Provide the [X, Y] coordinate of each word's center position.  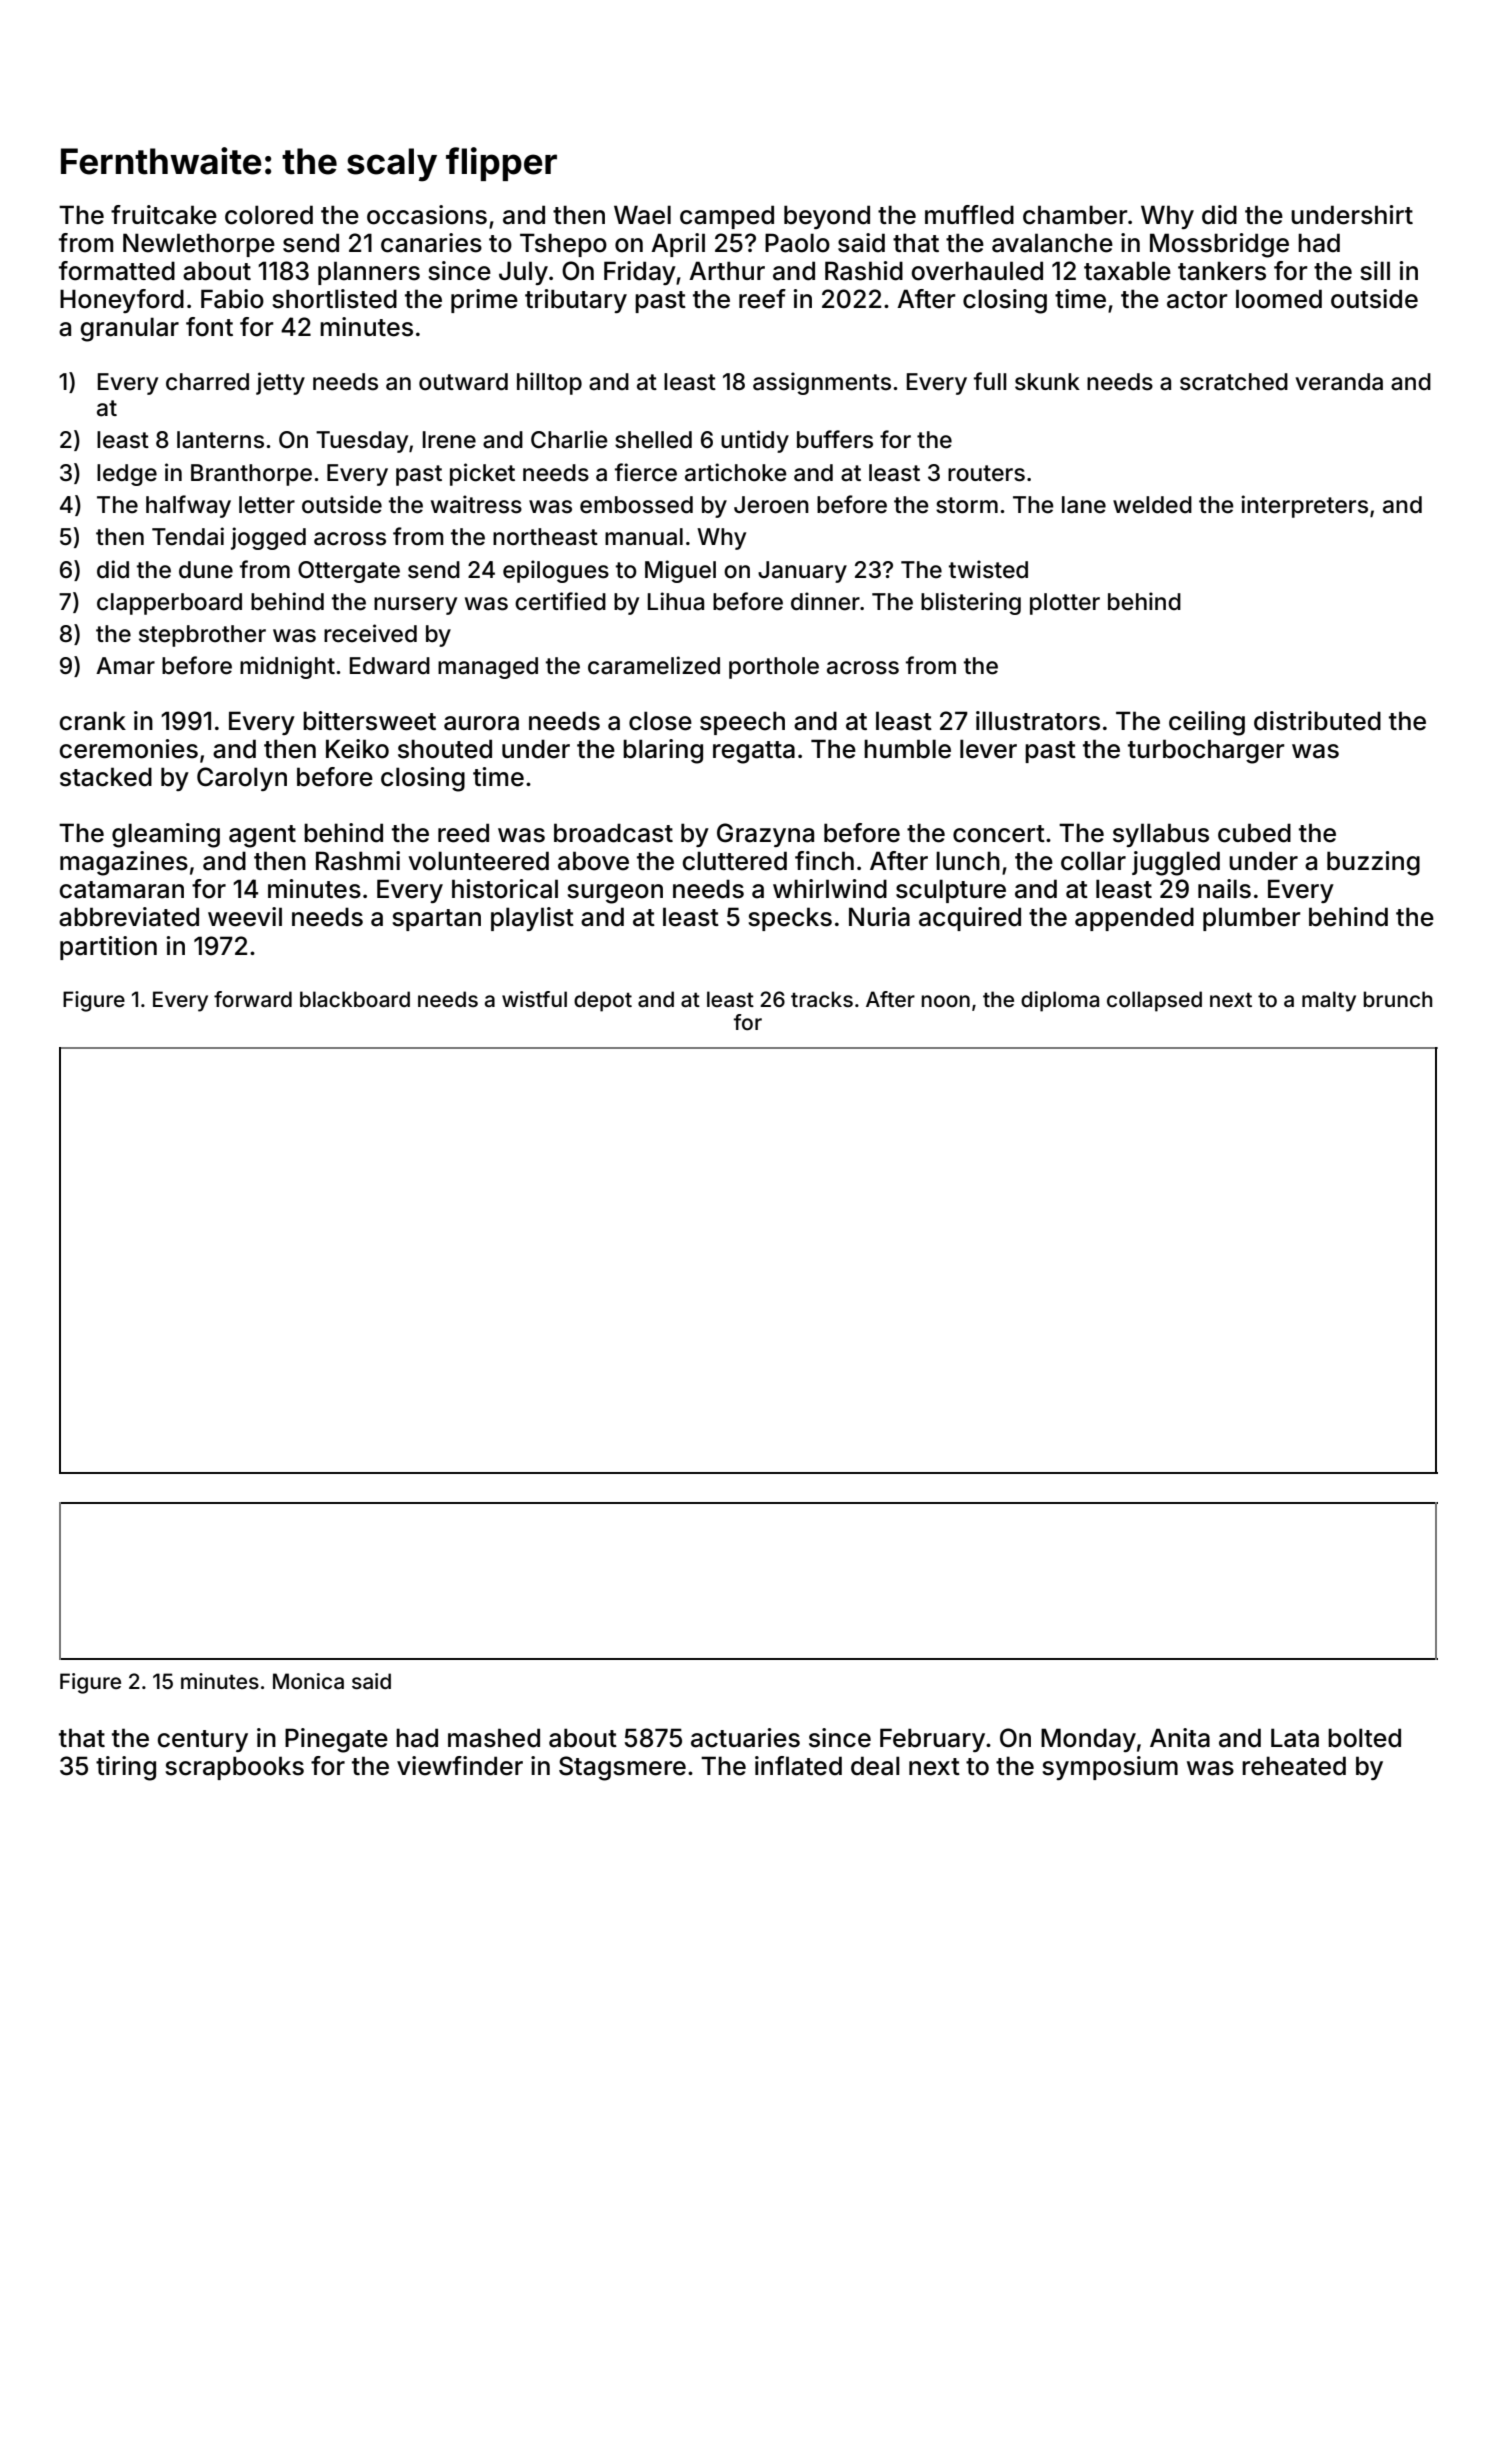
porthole [774, 668]
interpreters [1304, 506]
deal [875, 1766]
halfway [188, 506]
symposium [1110, 1768]
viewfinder [460, 1766]
